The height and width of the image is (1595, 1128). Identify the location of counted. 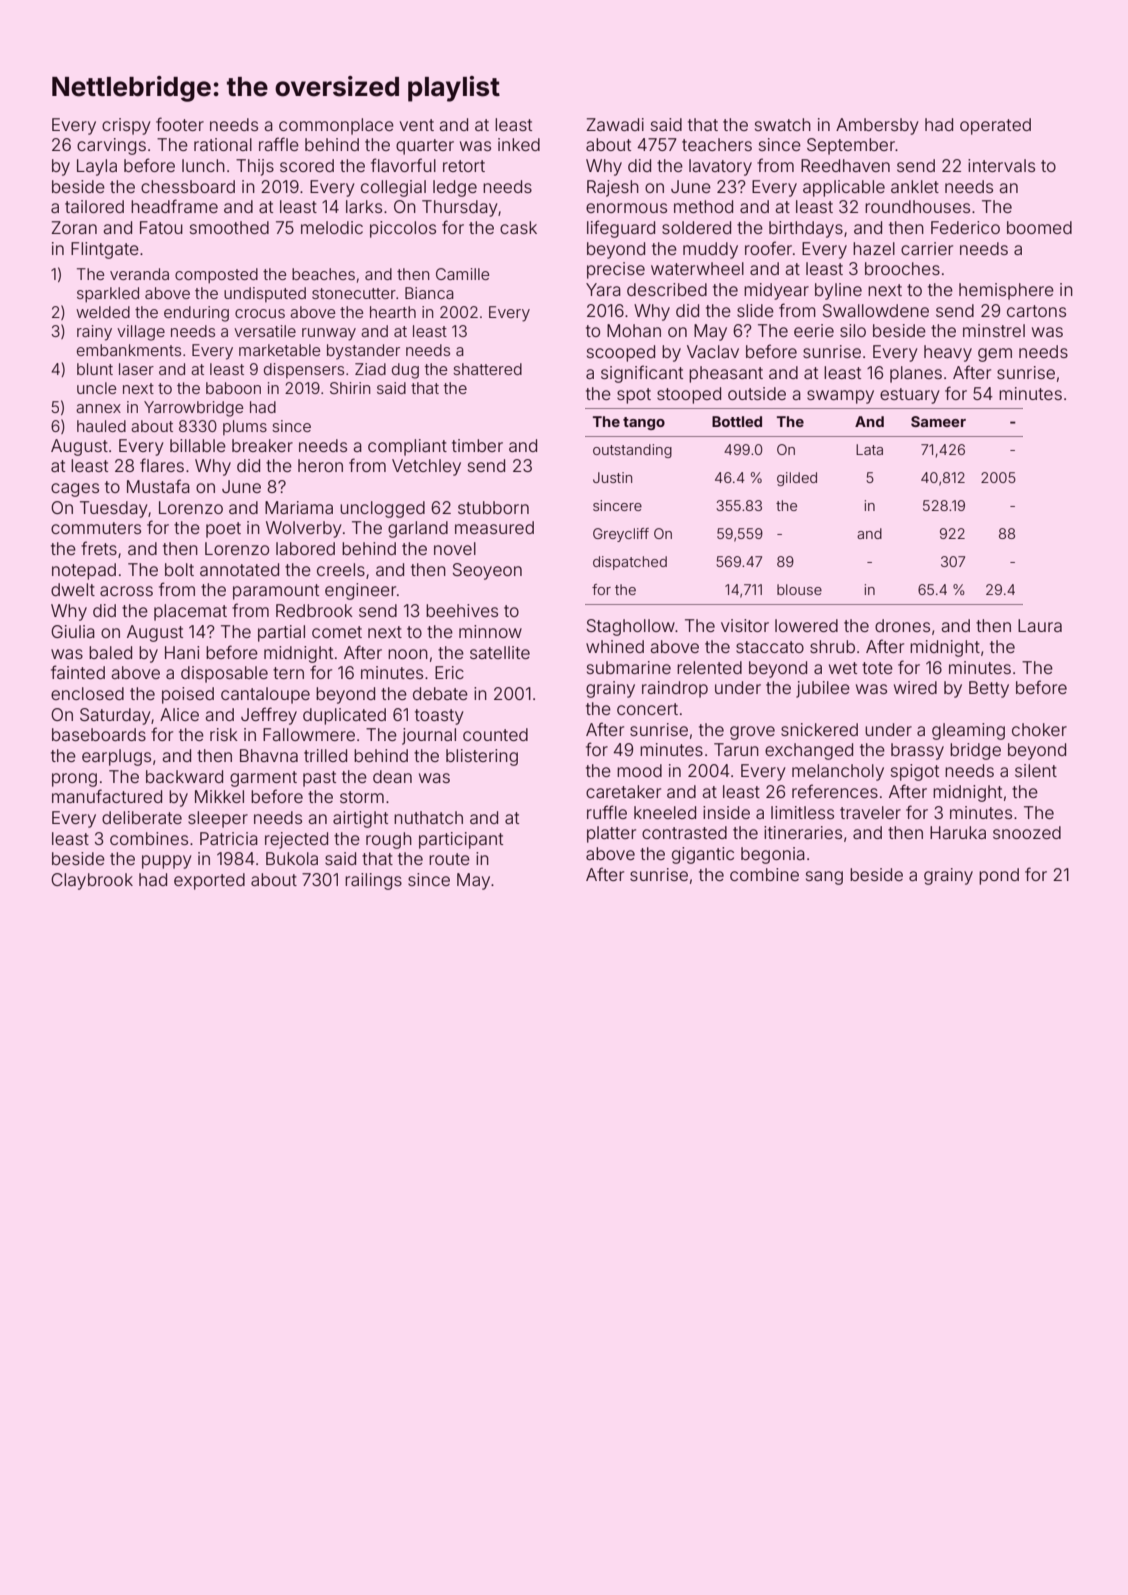
(495, 734).
